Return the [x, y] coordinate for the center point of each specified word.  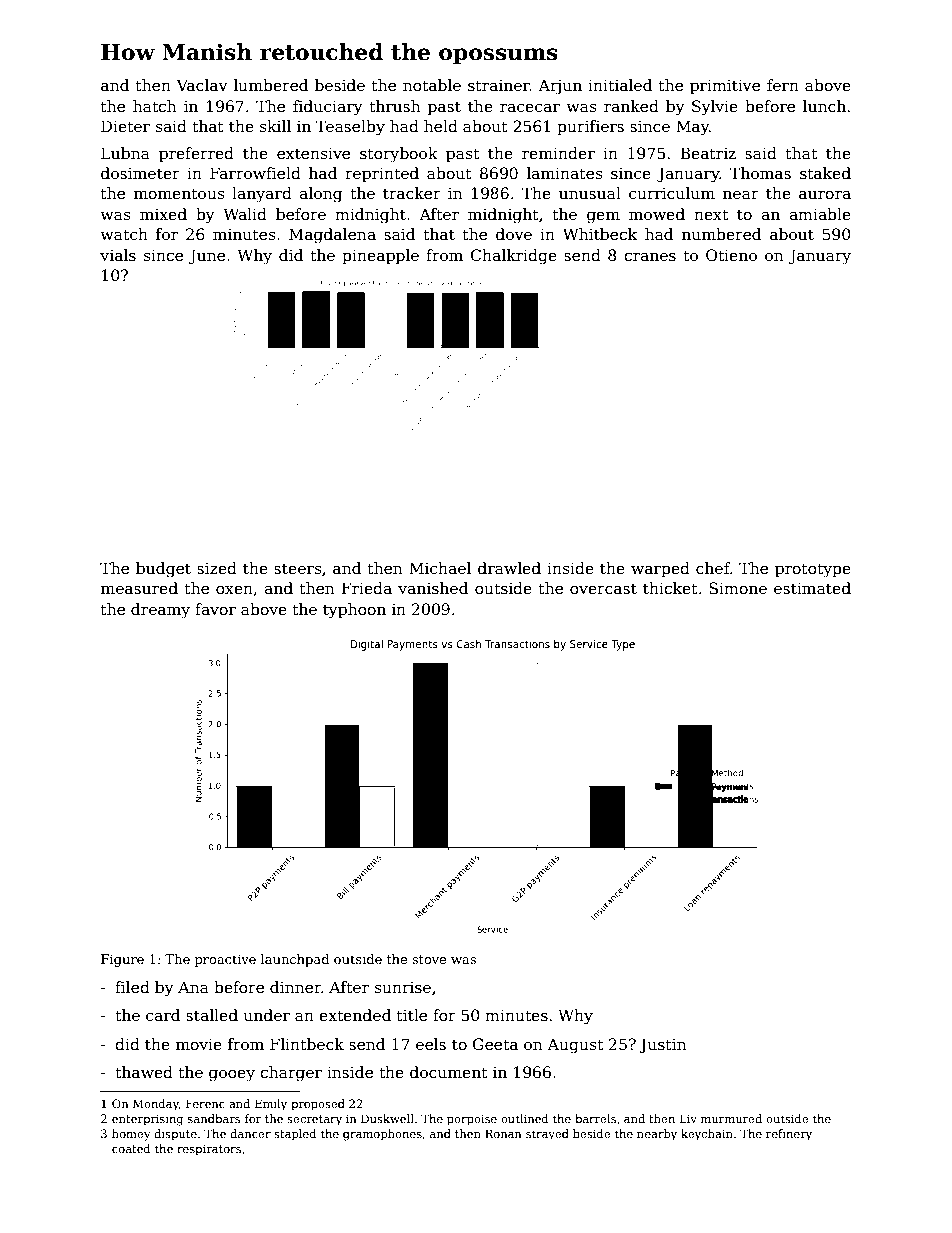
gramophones [382, 1135]
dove [514, 234]
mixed [163, 214]
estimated [812, 588]
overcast [603, 589]
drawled [509, 568]
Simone [738, 588]
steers [298, 569]
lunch [824, 106]
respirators [209, 1150]
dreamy [160, 611]
